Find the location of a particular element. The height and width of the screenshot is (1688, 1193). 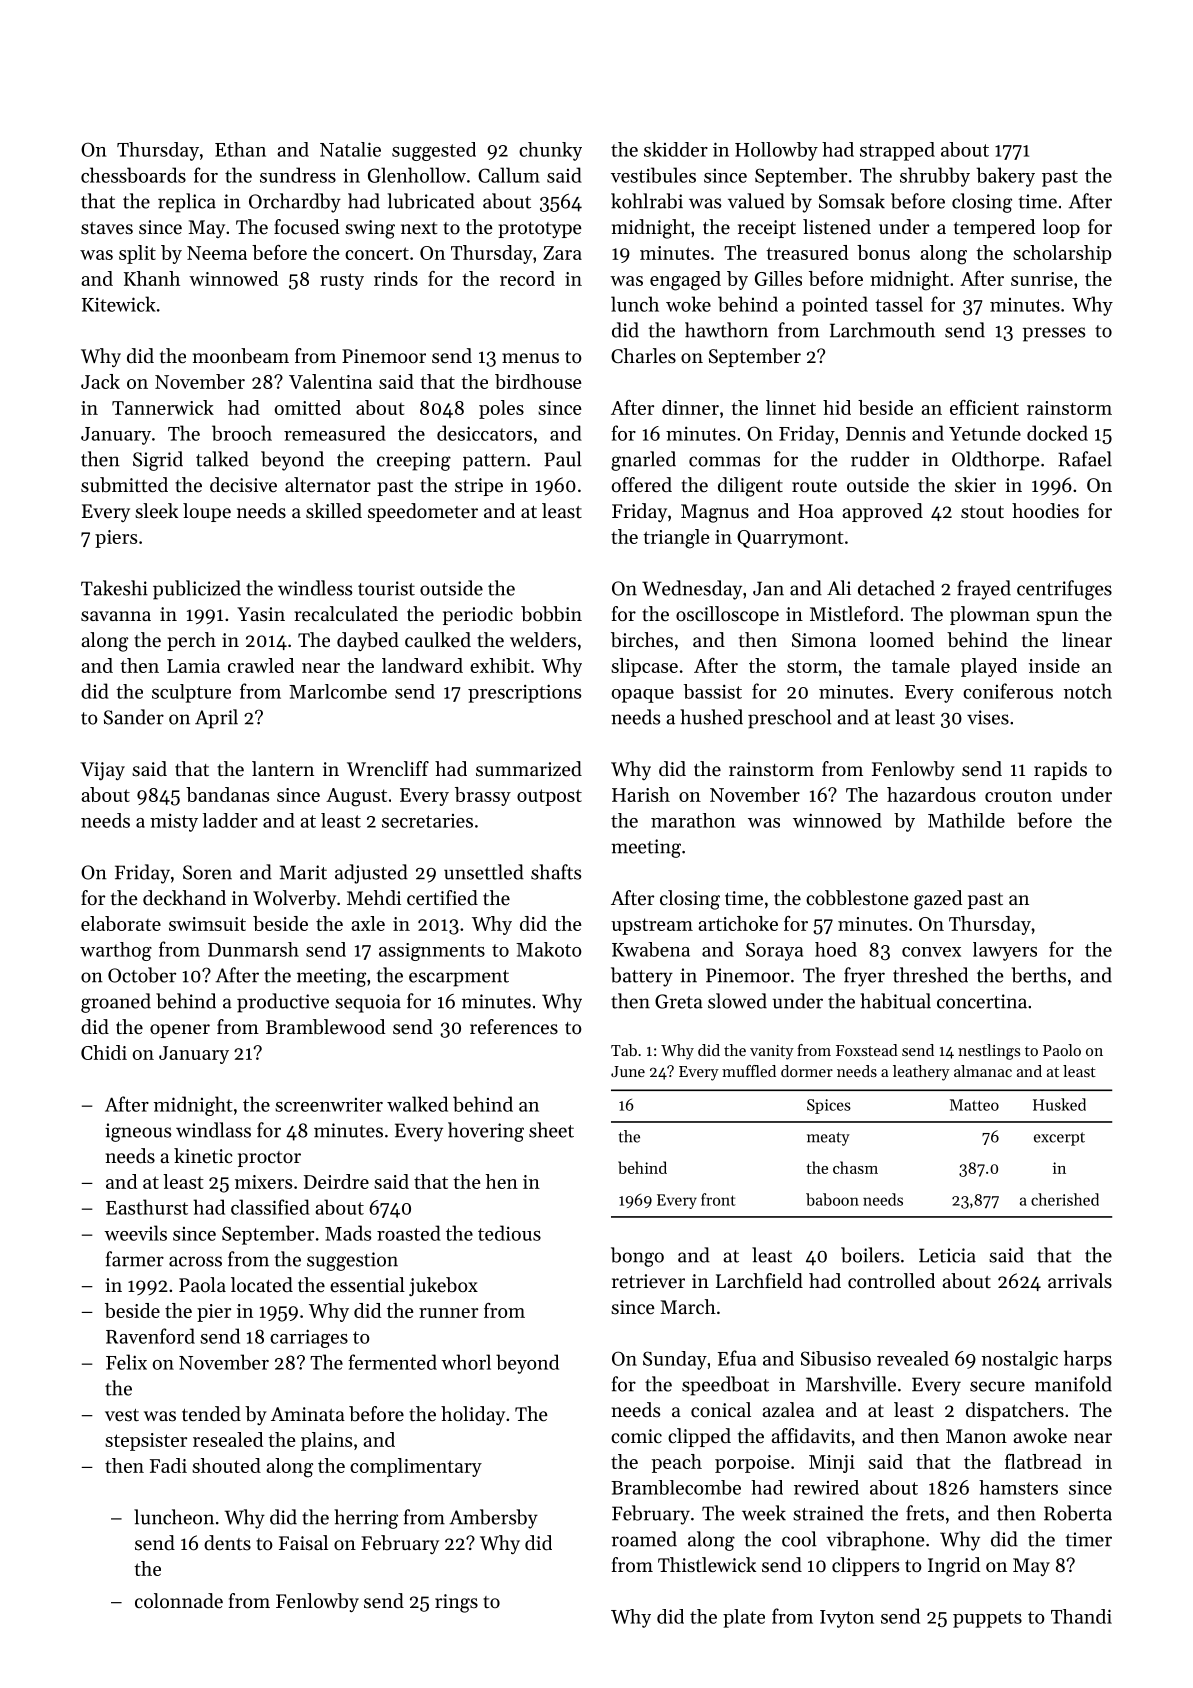

staves is located at coordinates (107, 228).
